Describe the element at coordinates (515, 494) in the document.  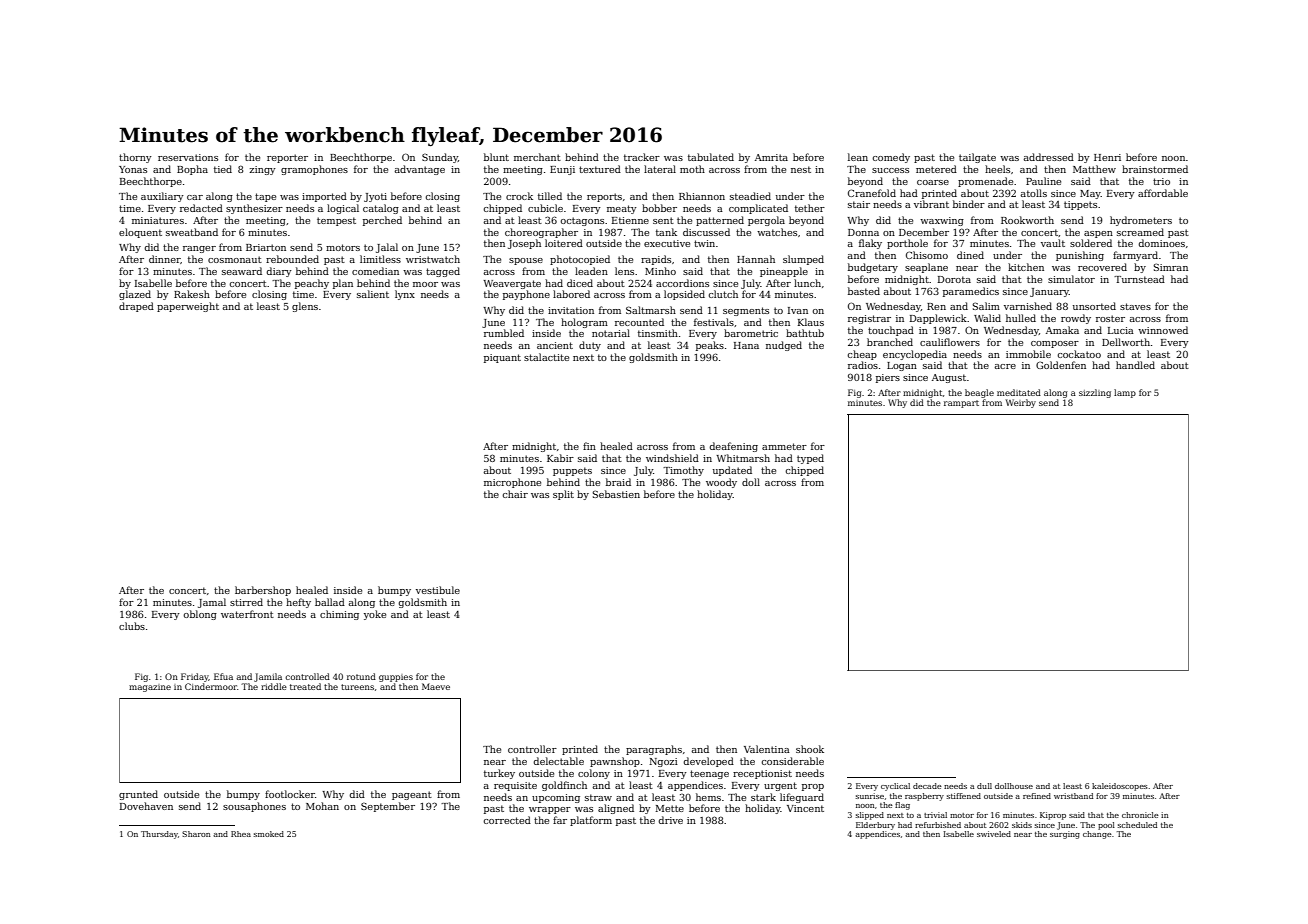
I see `chair` at that location.
